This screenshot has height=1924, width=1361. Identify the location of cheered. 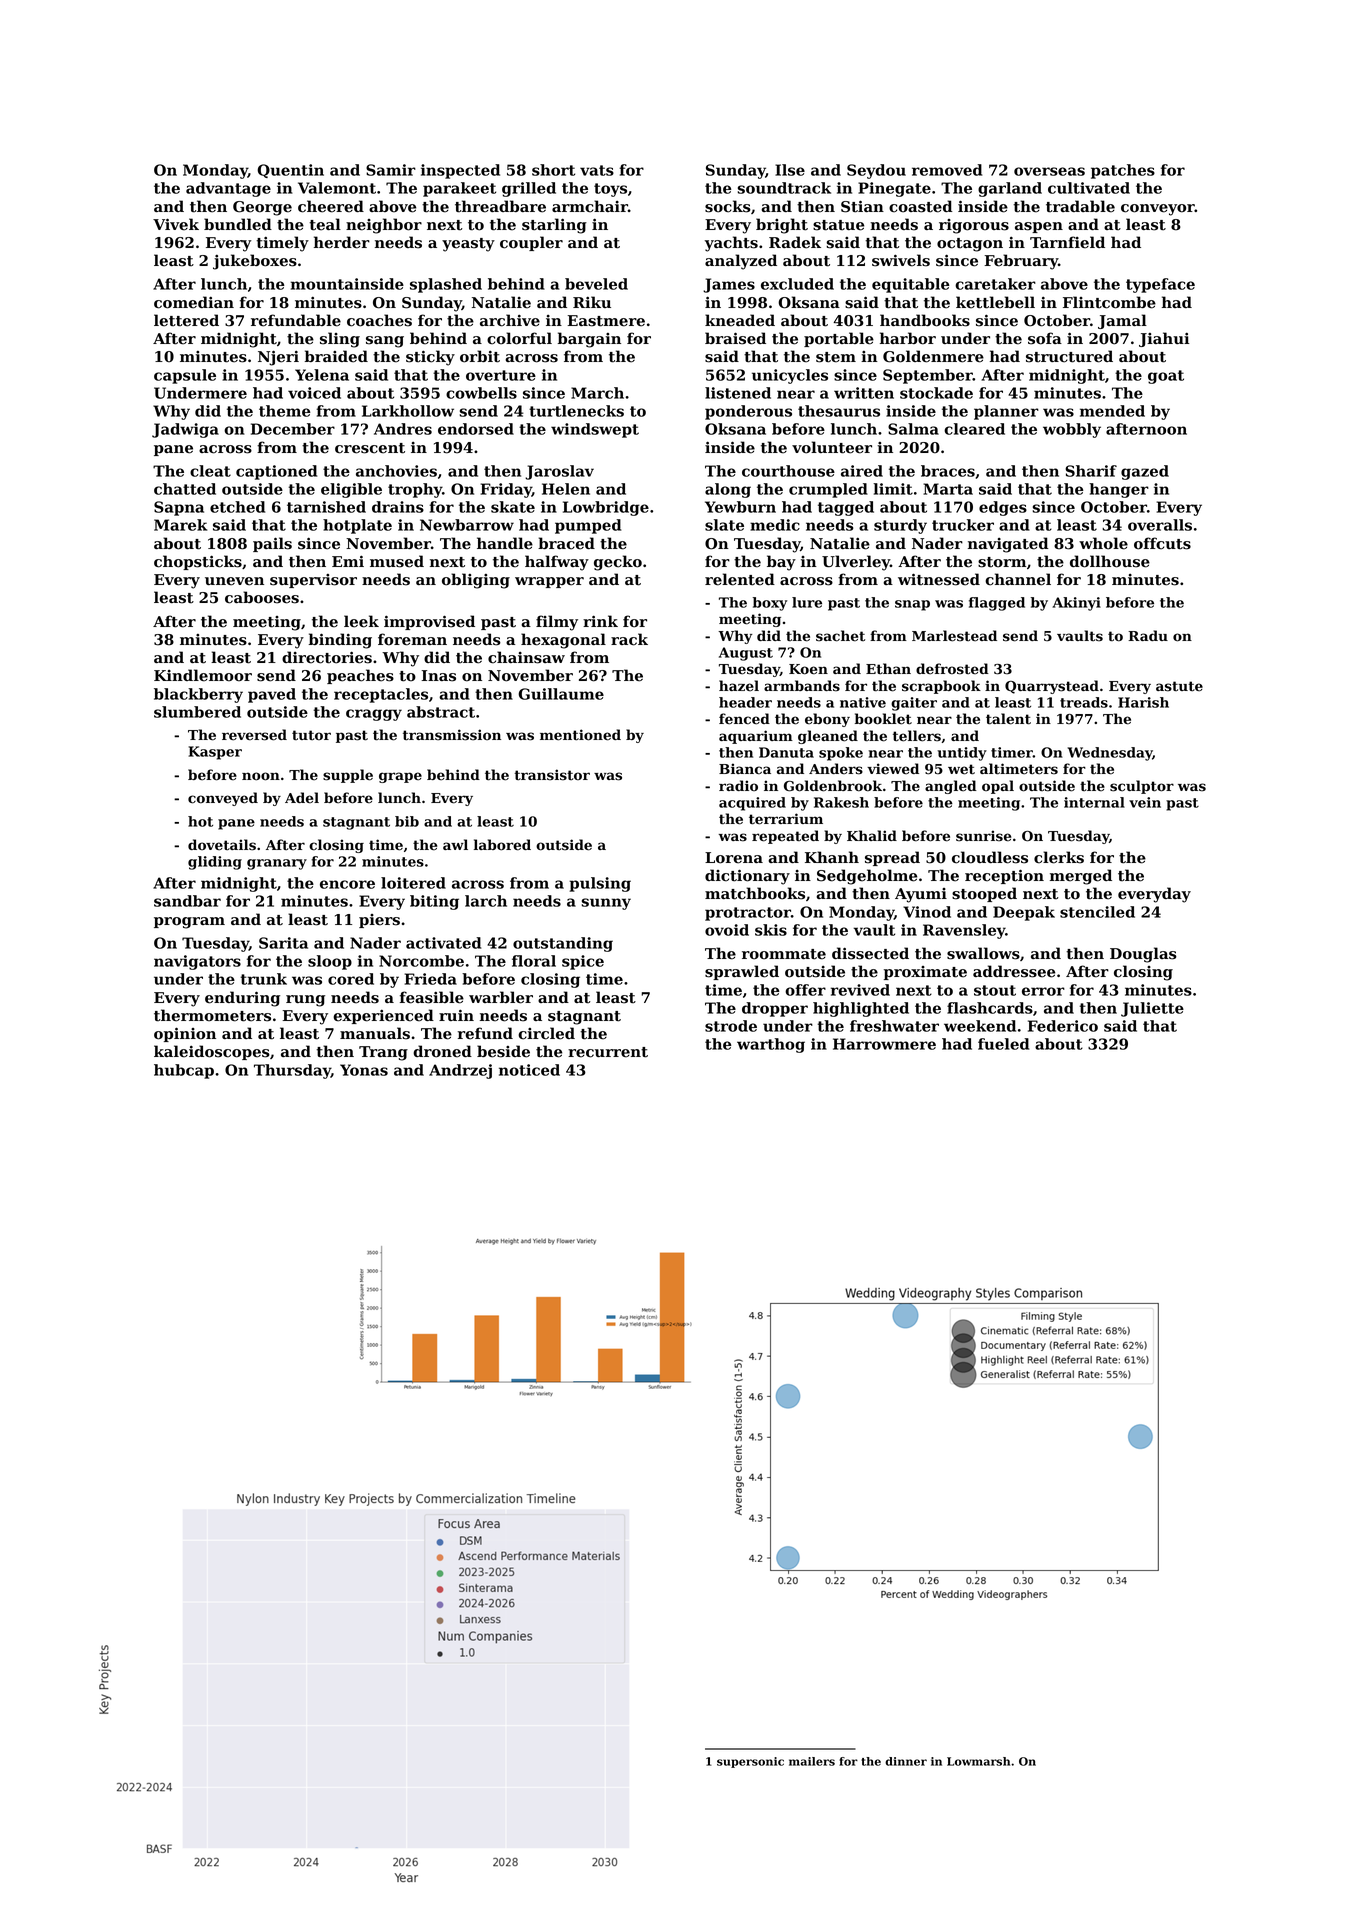
(331, 206).
